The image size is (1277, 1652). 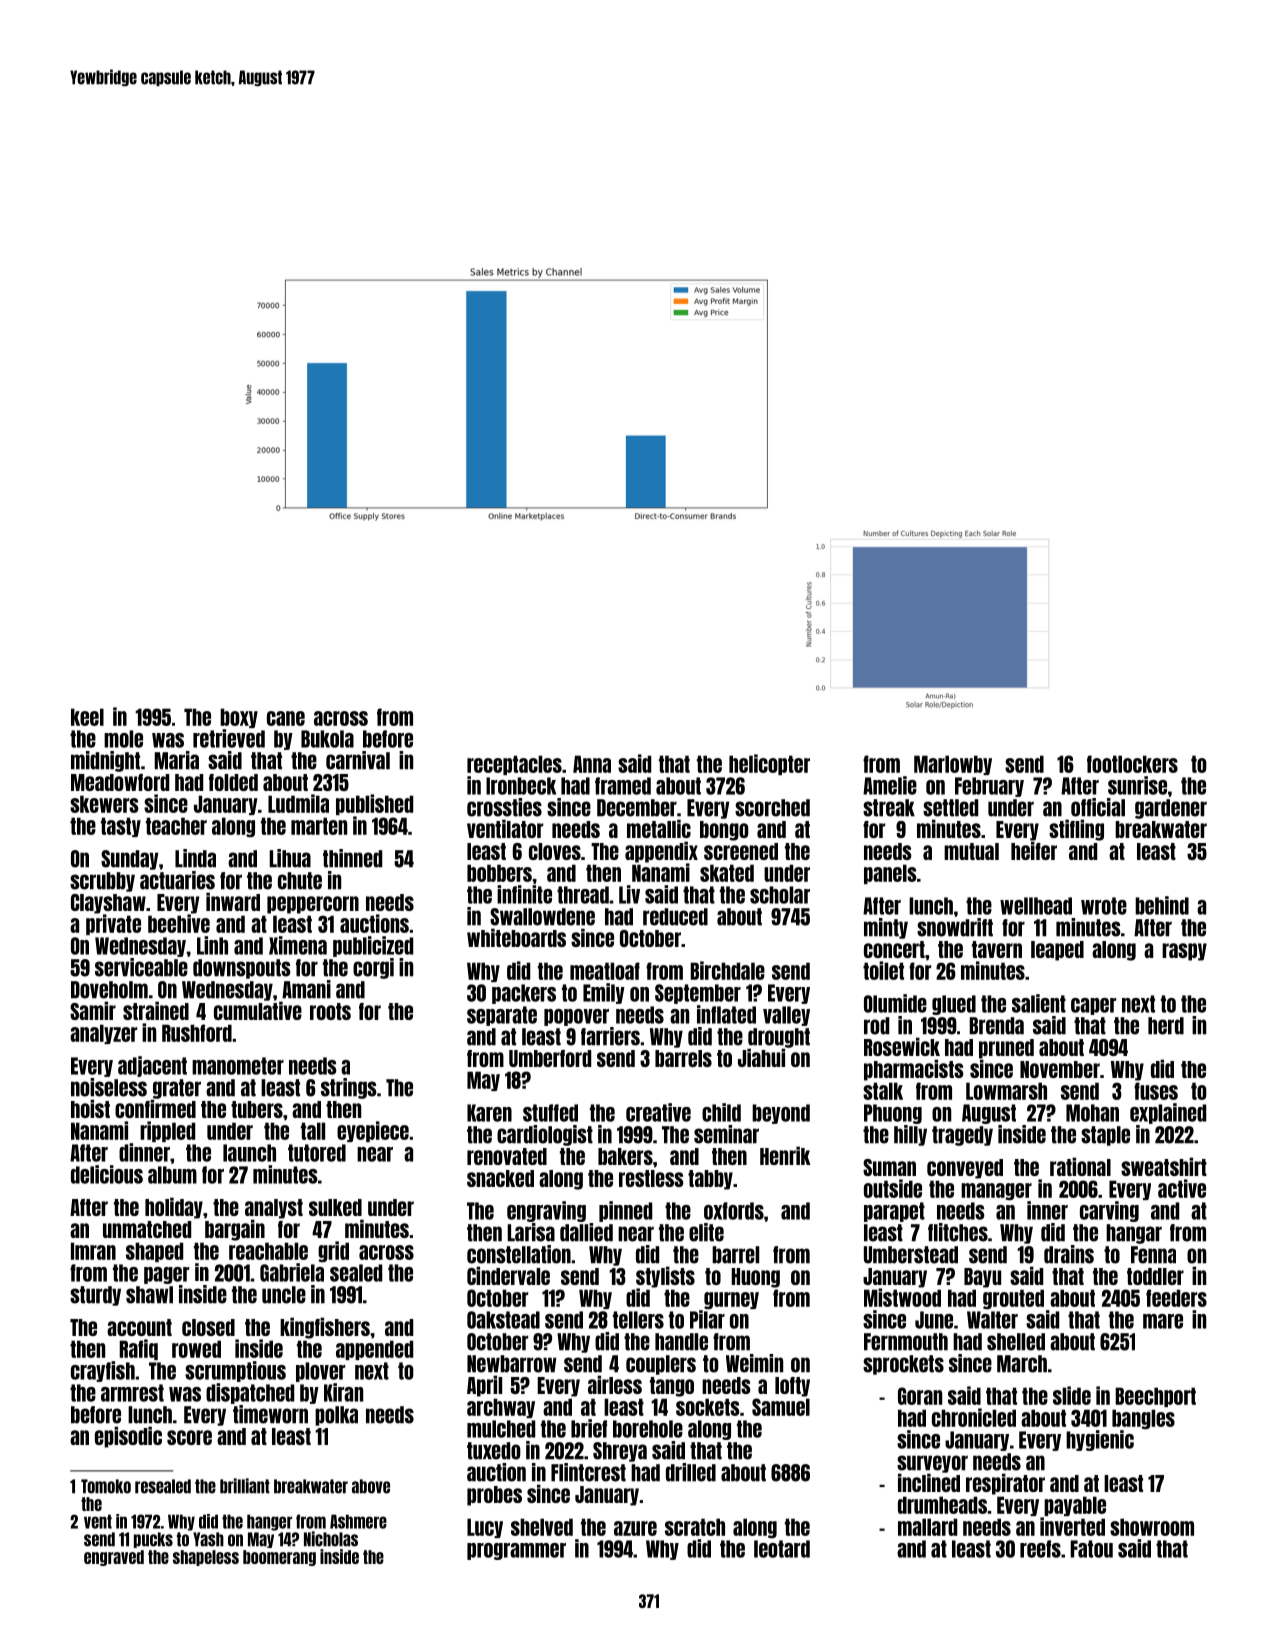 I want to click on footlockers, so click(x=1132, y=764).
